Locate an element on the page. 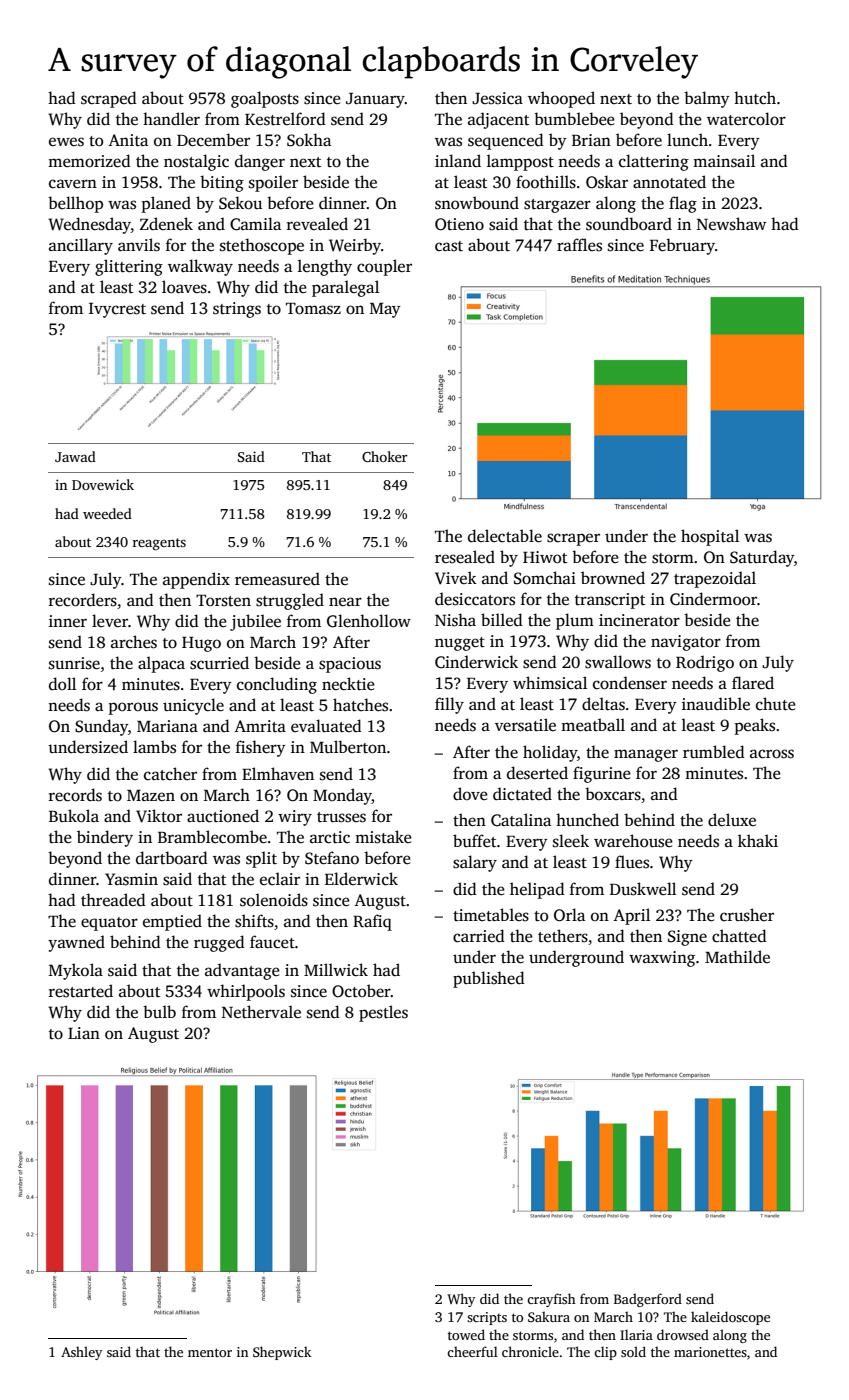 The height and width of the document is (1400, 849). mainsail is located at coordinates (724, 161).
